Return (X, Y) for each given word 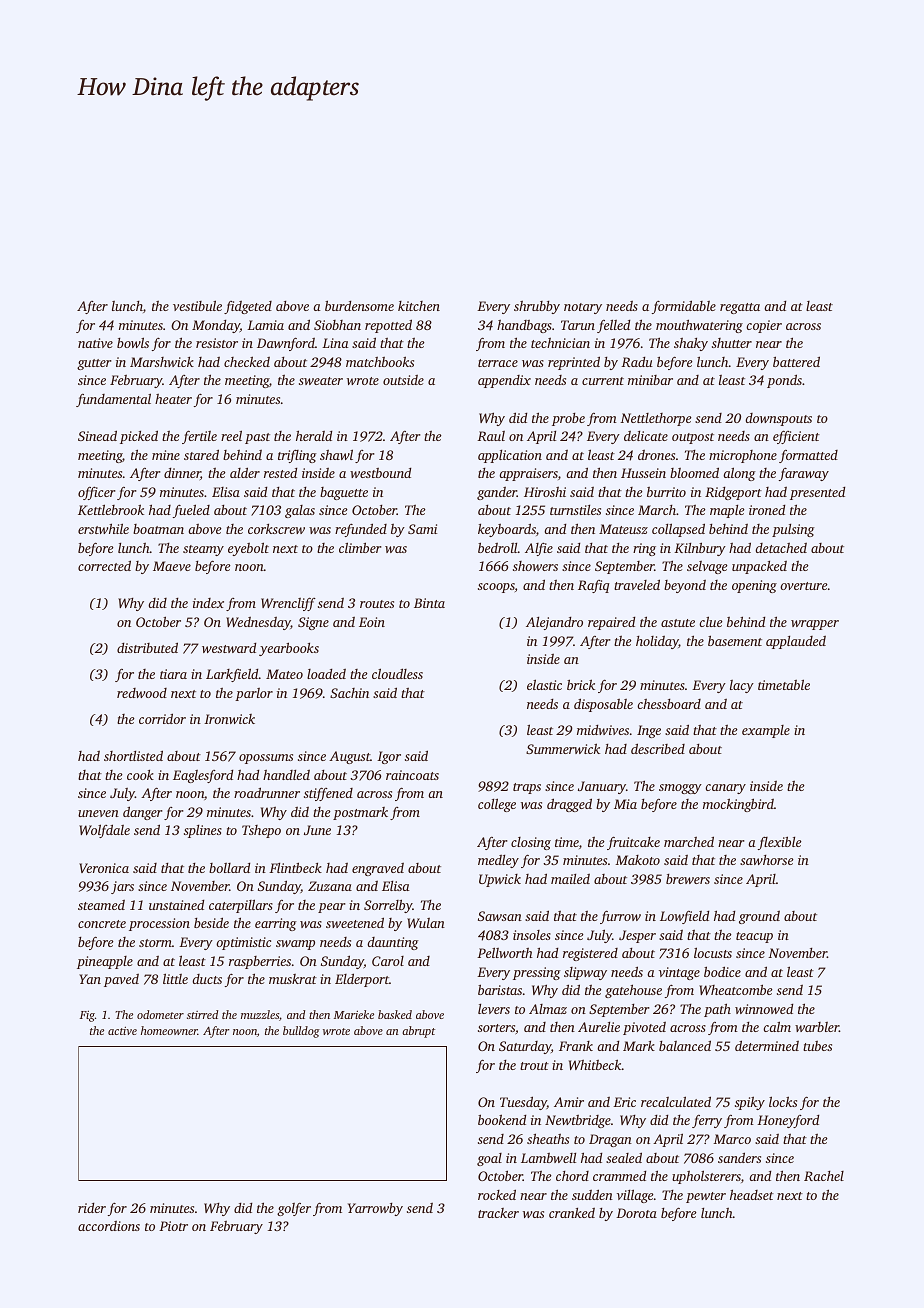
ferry (707, 1121)
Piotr (173, 1226)
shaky (691, 344)
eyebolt (248, 549)
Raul (491, 436)
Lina (335, 343)
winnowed (764, 1009)
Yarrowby (375, 1209)
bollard (229, 868)
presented (817, 493)
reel (231, 435)
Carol (388, 961)
